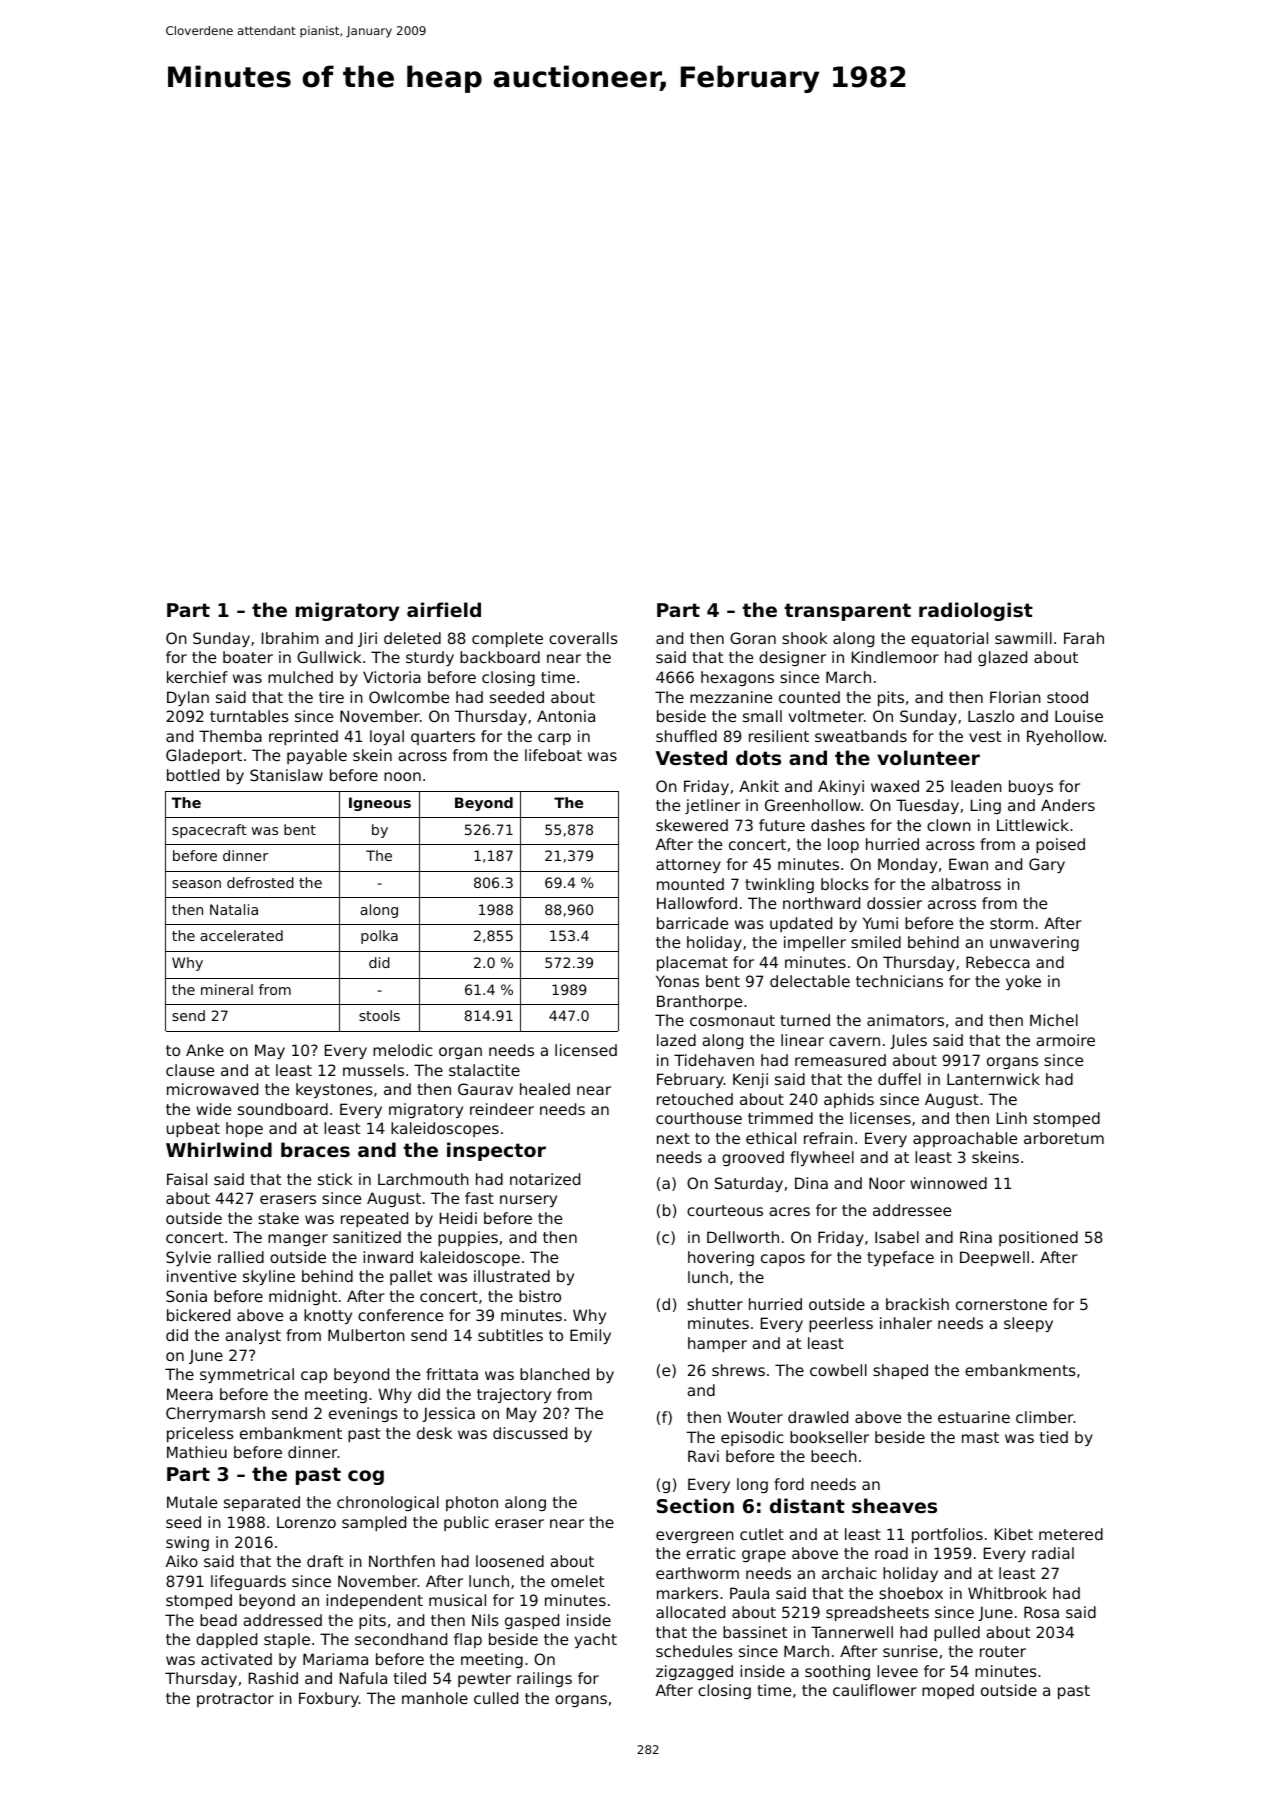 Image resolution: width=1274 pixels, height=1802 pixels. What do you see at coordinates (583, 638) in the image?
I see `coveralls` at bounding box center [583, 638].
